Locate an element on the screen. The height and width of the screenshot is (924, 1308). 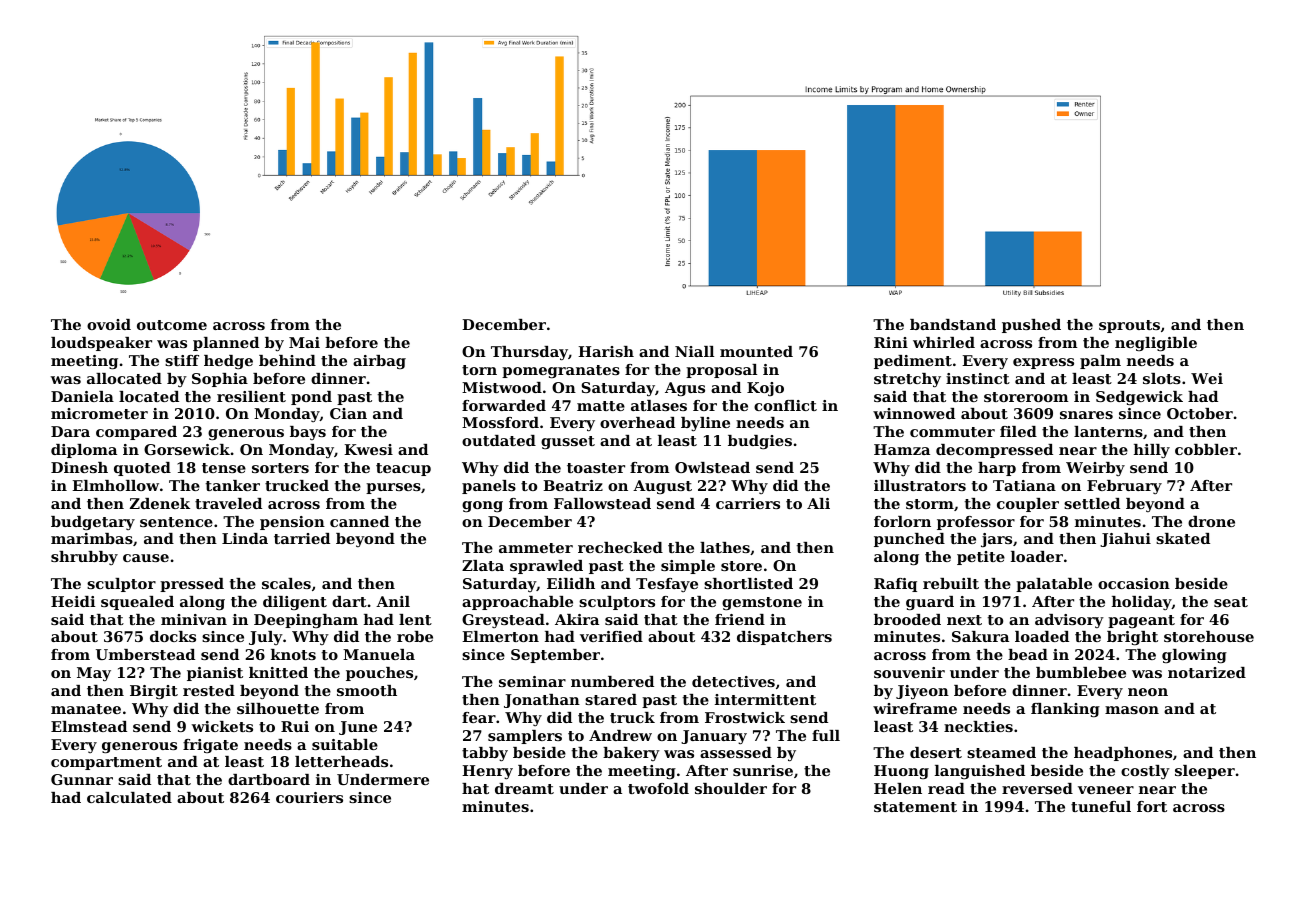
professor is located at coordinates (976, 523).
